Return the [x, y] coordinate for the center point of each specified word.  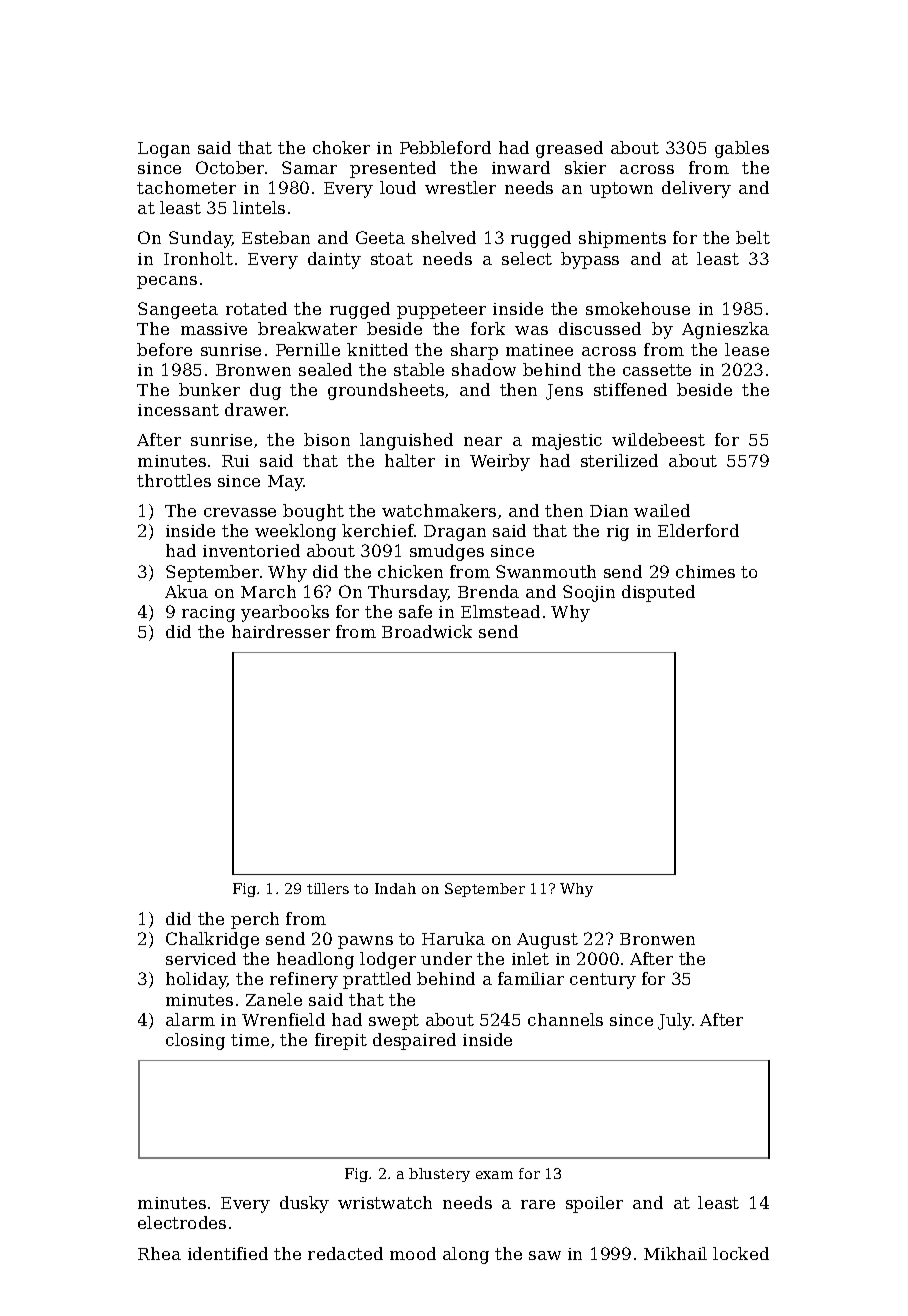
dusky [304, 1204]
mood [413, 1253]
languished [406, 441]
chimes [705, 571]
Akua [186, 591]
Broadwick [427, 631]
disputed [658, 593]
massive [214, 329]
